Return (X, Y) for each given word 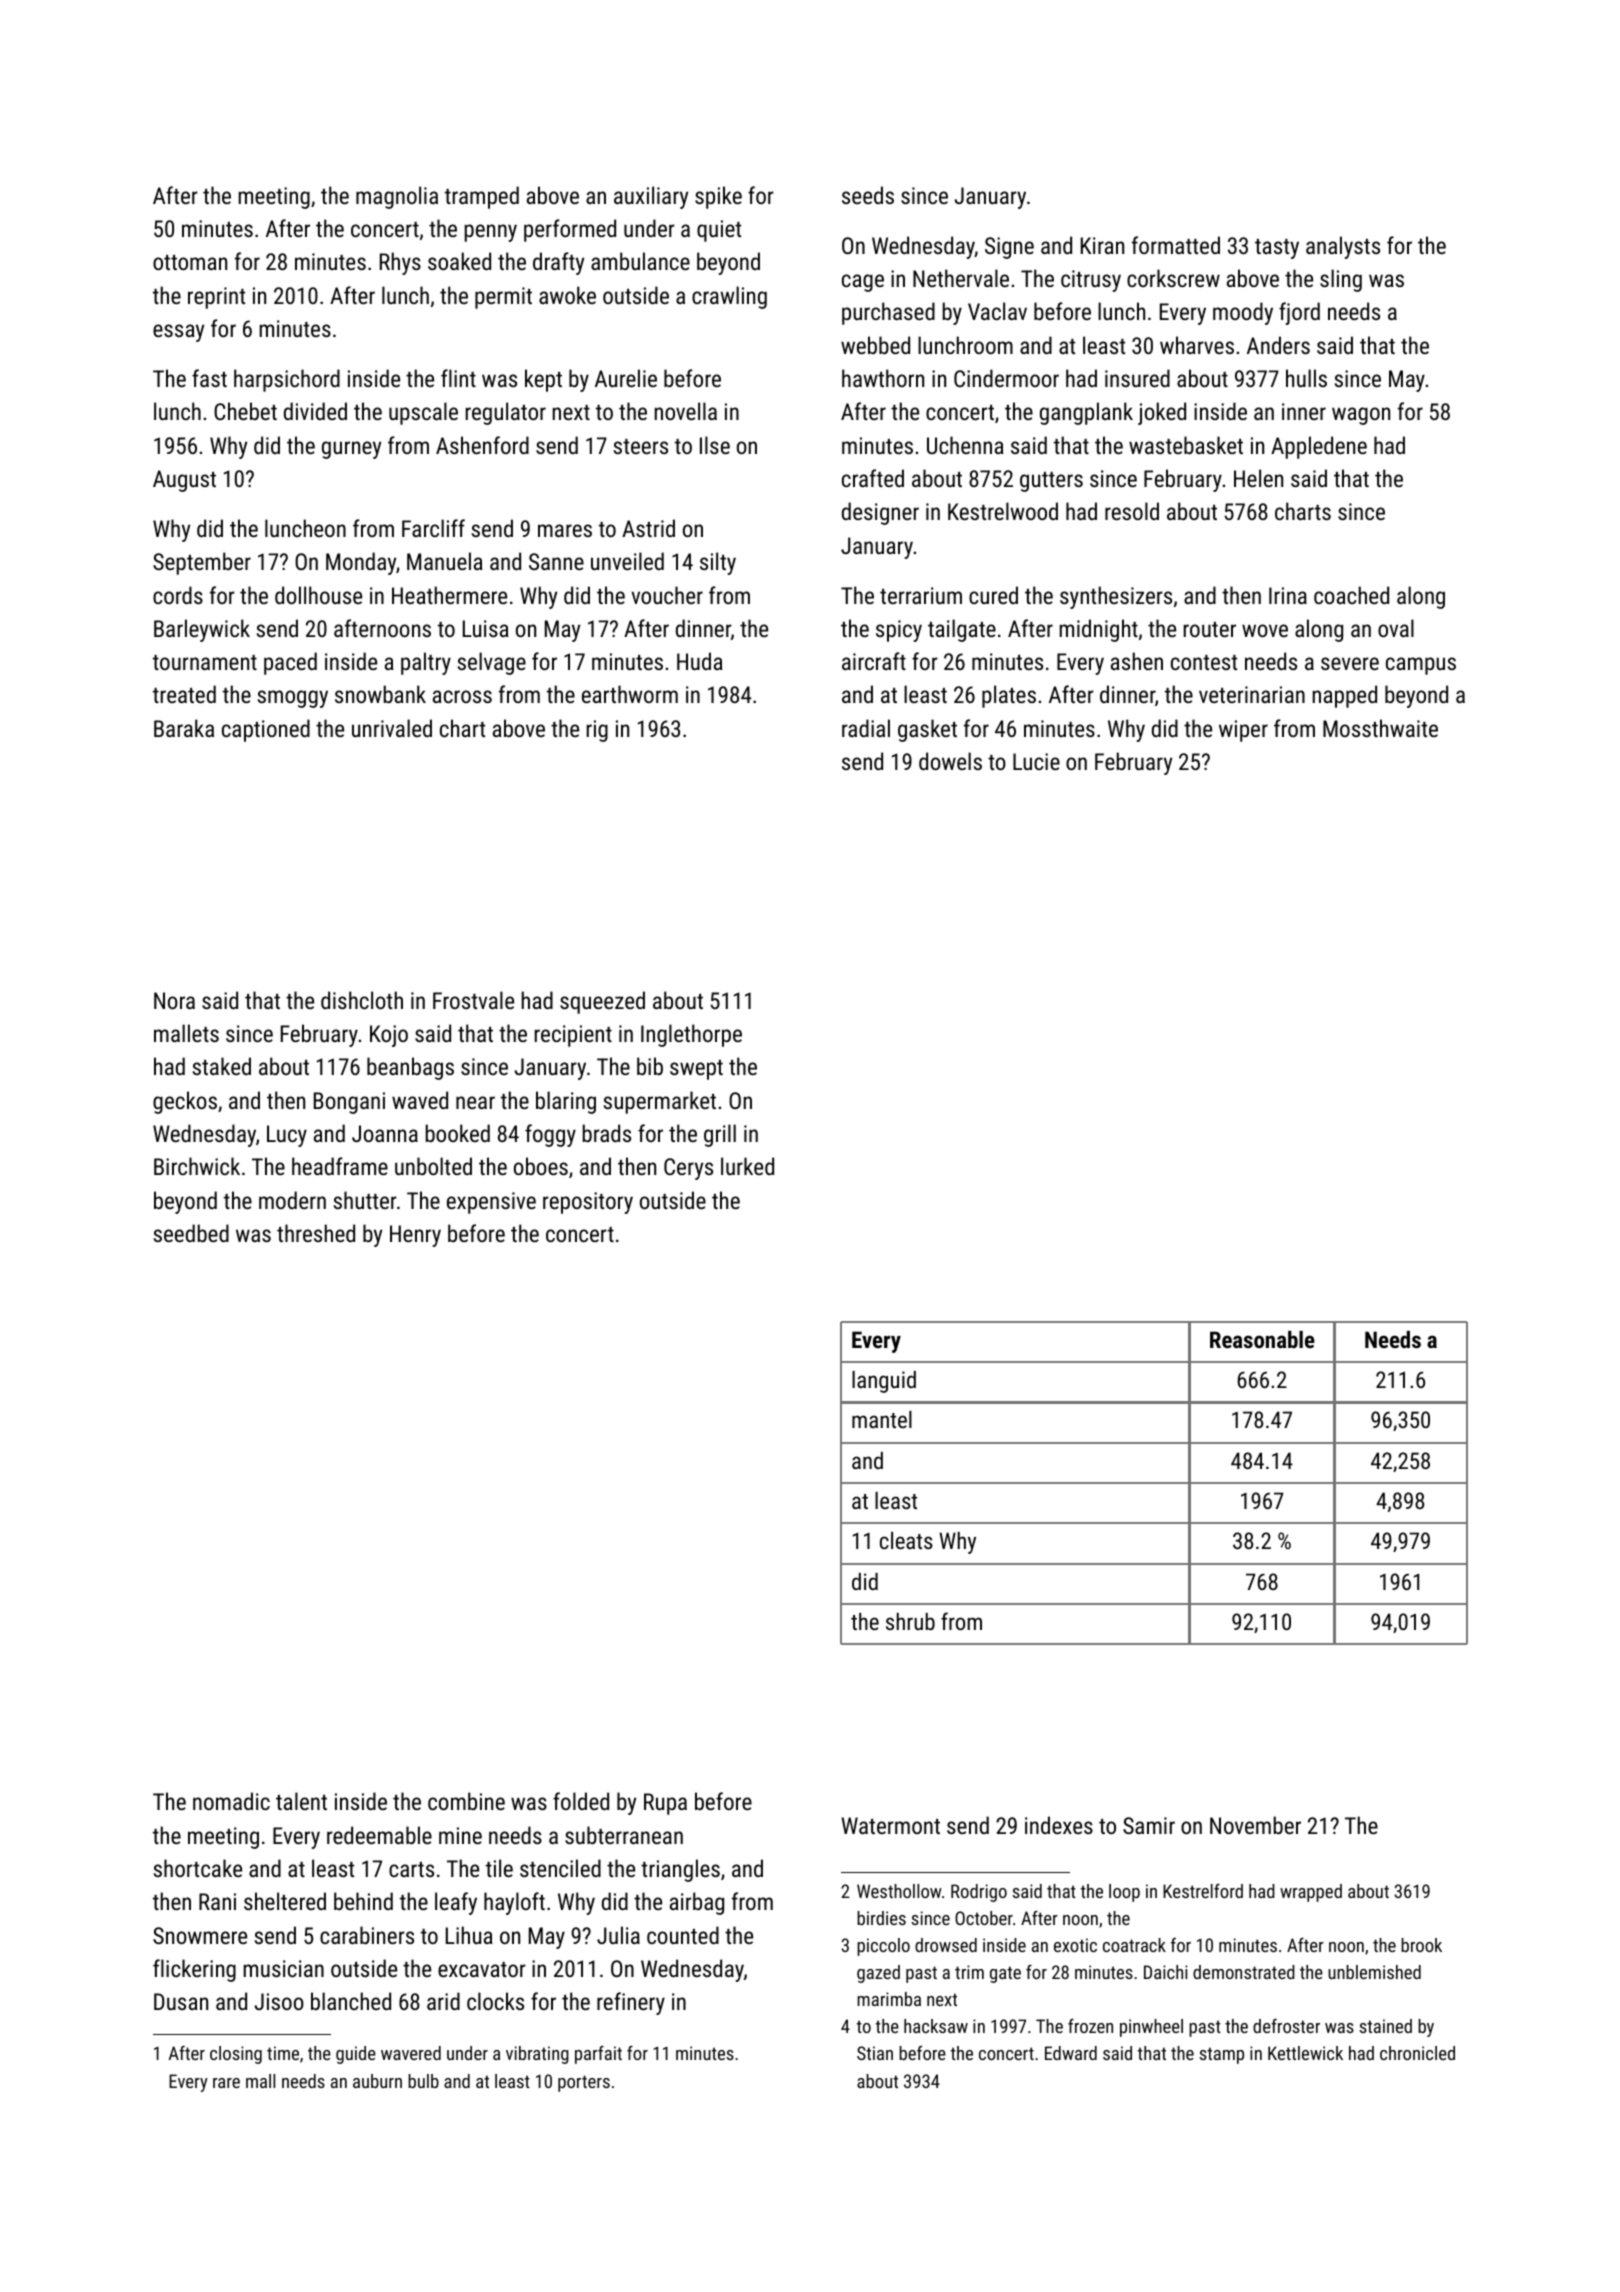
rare (226, 2083)
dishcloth (362, 1000)
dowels (950, 761)
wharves (1197, 345)
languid (884, 1382)
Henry (415, 1236)
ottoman (190, 262)
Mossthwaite (1380, 728)
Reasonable (1262, 1339)
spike (718, 197)
